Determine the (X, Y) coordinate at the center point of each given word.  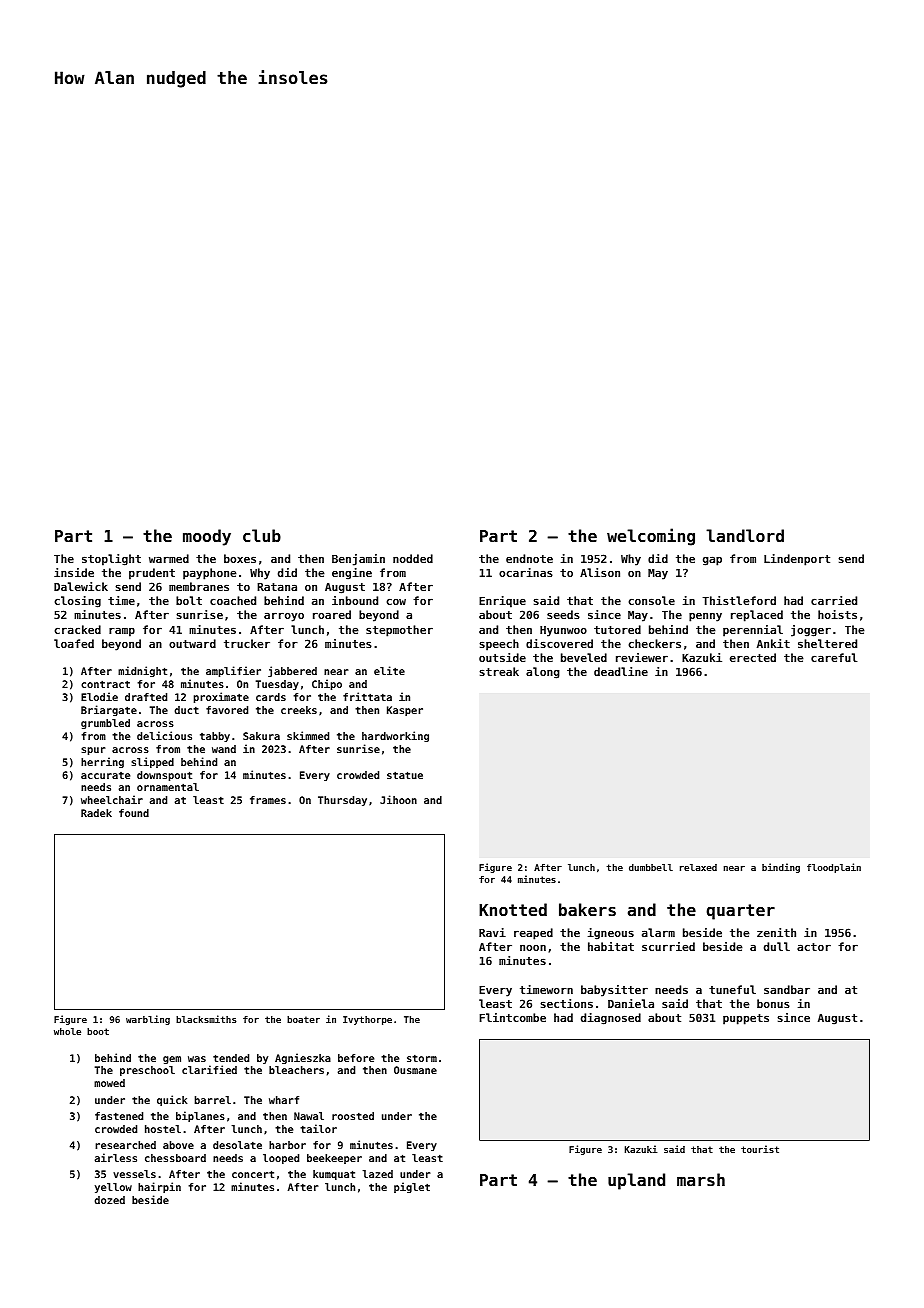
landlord (745, 535)
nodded (413, 558)
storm (422, 1058)
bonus (773, 1003)
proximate (221, 697)
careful (834, 657)
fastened (119, 1116)
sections (566, 1003)
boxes (240, 558)
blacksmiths (206, 1019)
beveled (584, 657)
